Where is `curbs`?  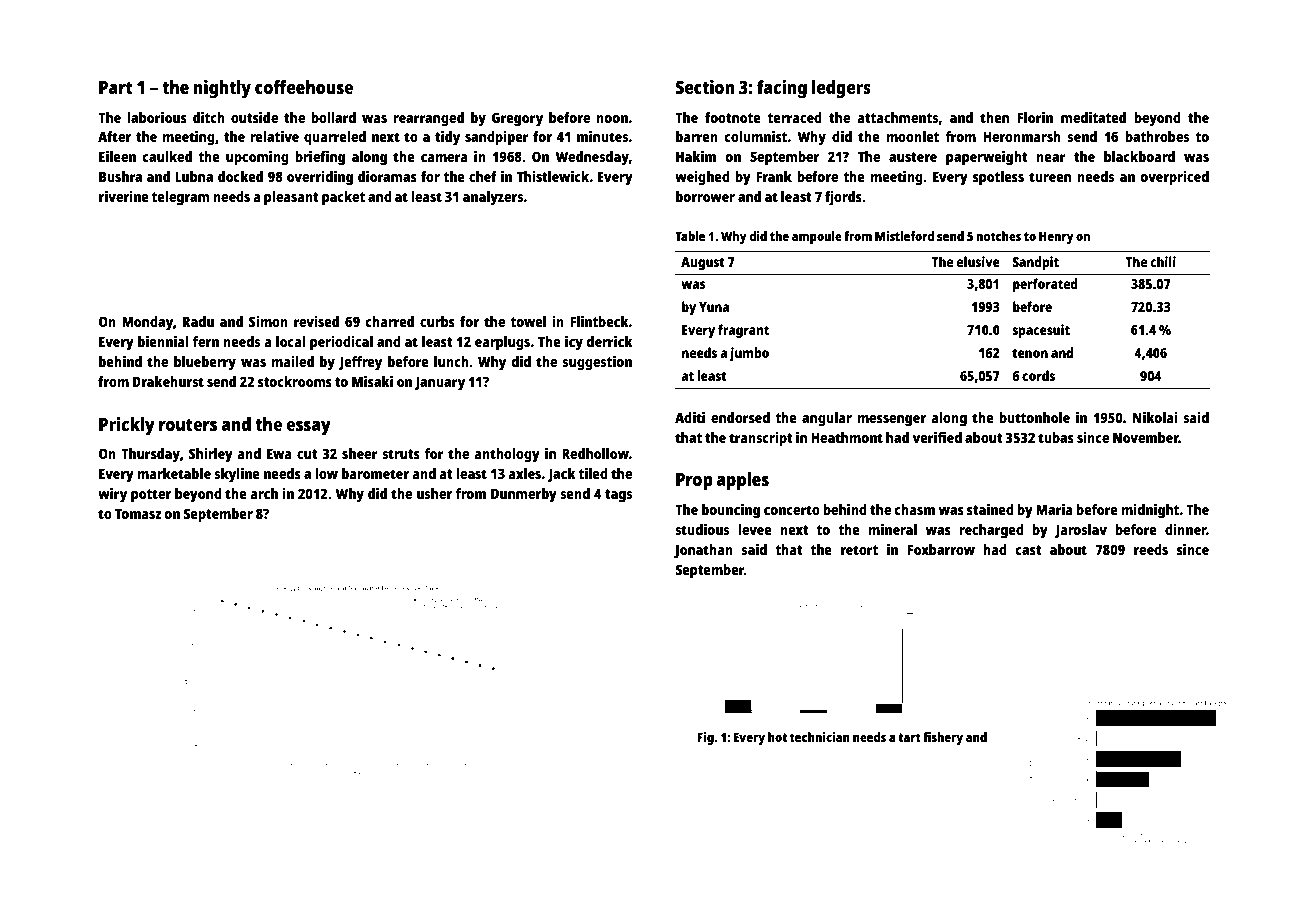 curbs is located at coordinates (437, 321).
